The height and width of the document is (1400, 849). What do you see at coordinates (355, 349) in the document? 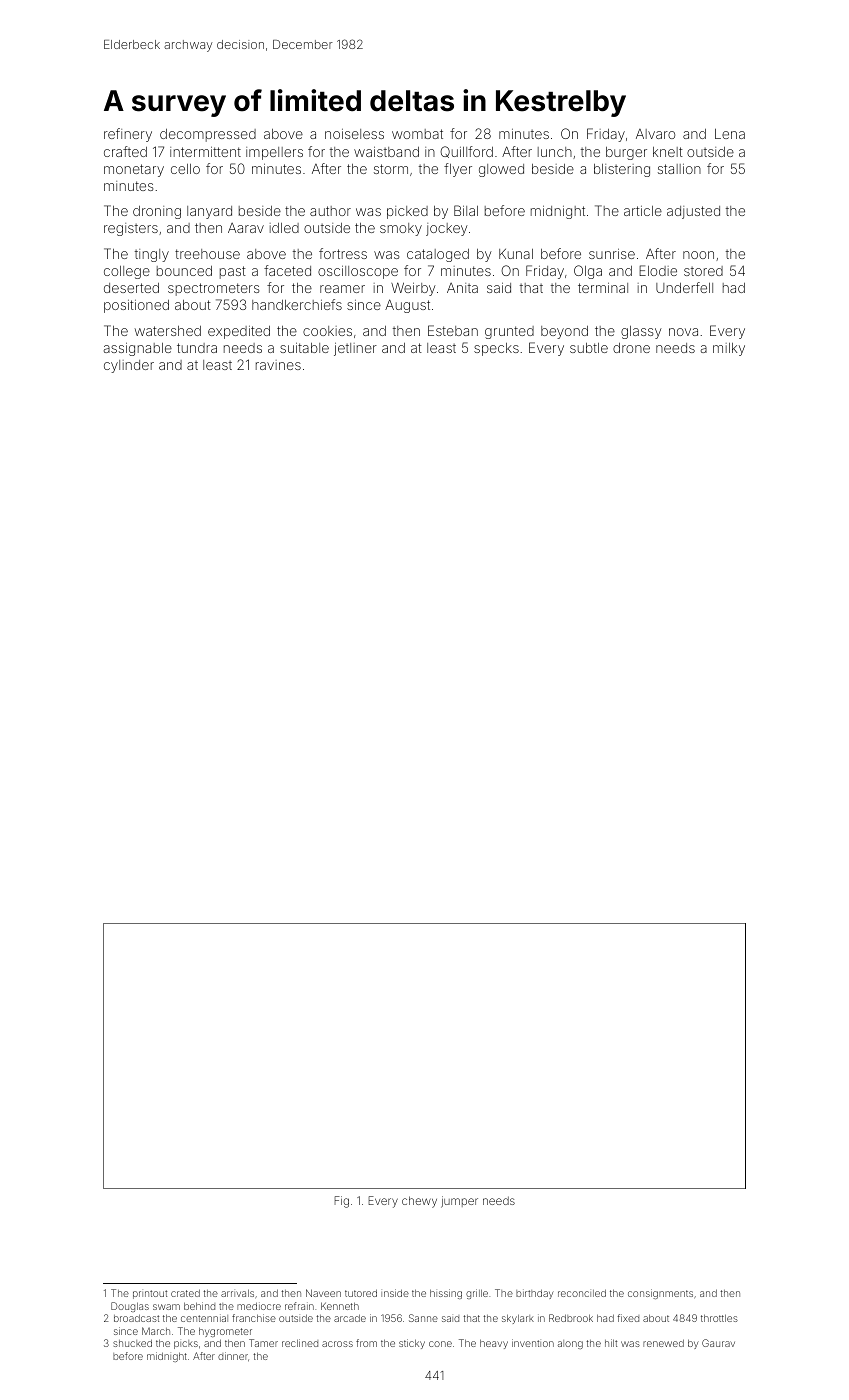
I see `jetliner` at bounding box center [355, 349].
